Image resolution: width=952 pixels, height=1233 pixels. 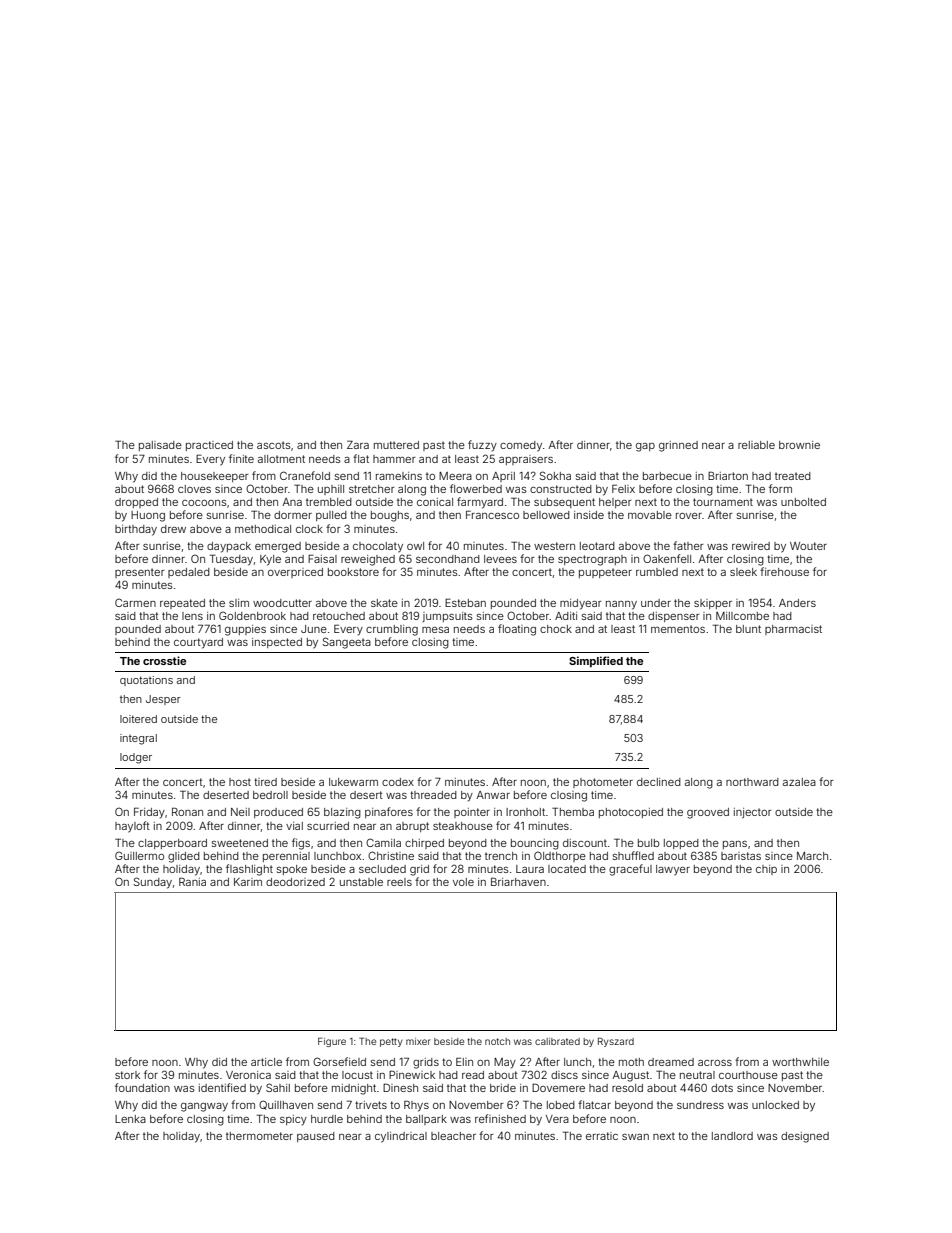 I want to click on Ronan, so click(x=187, y=811).
